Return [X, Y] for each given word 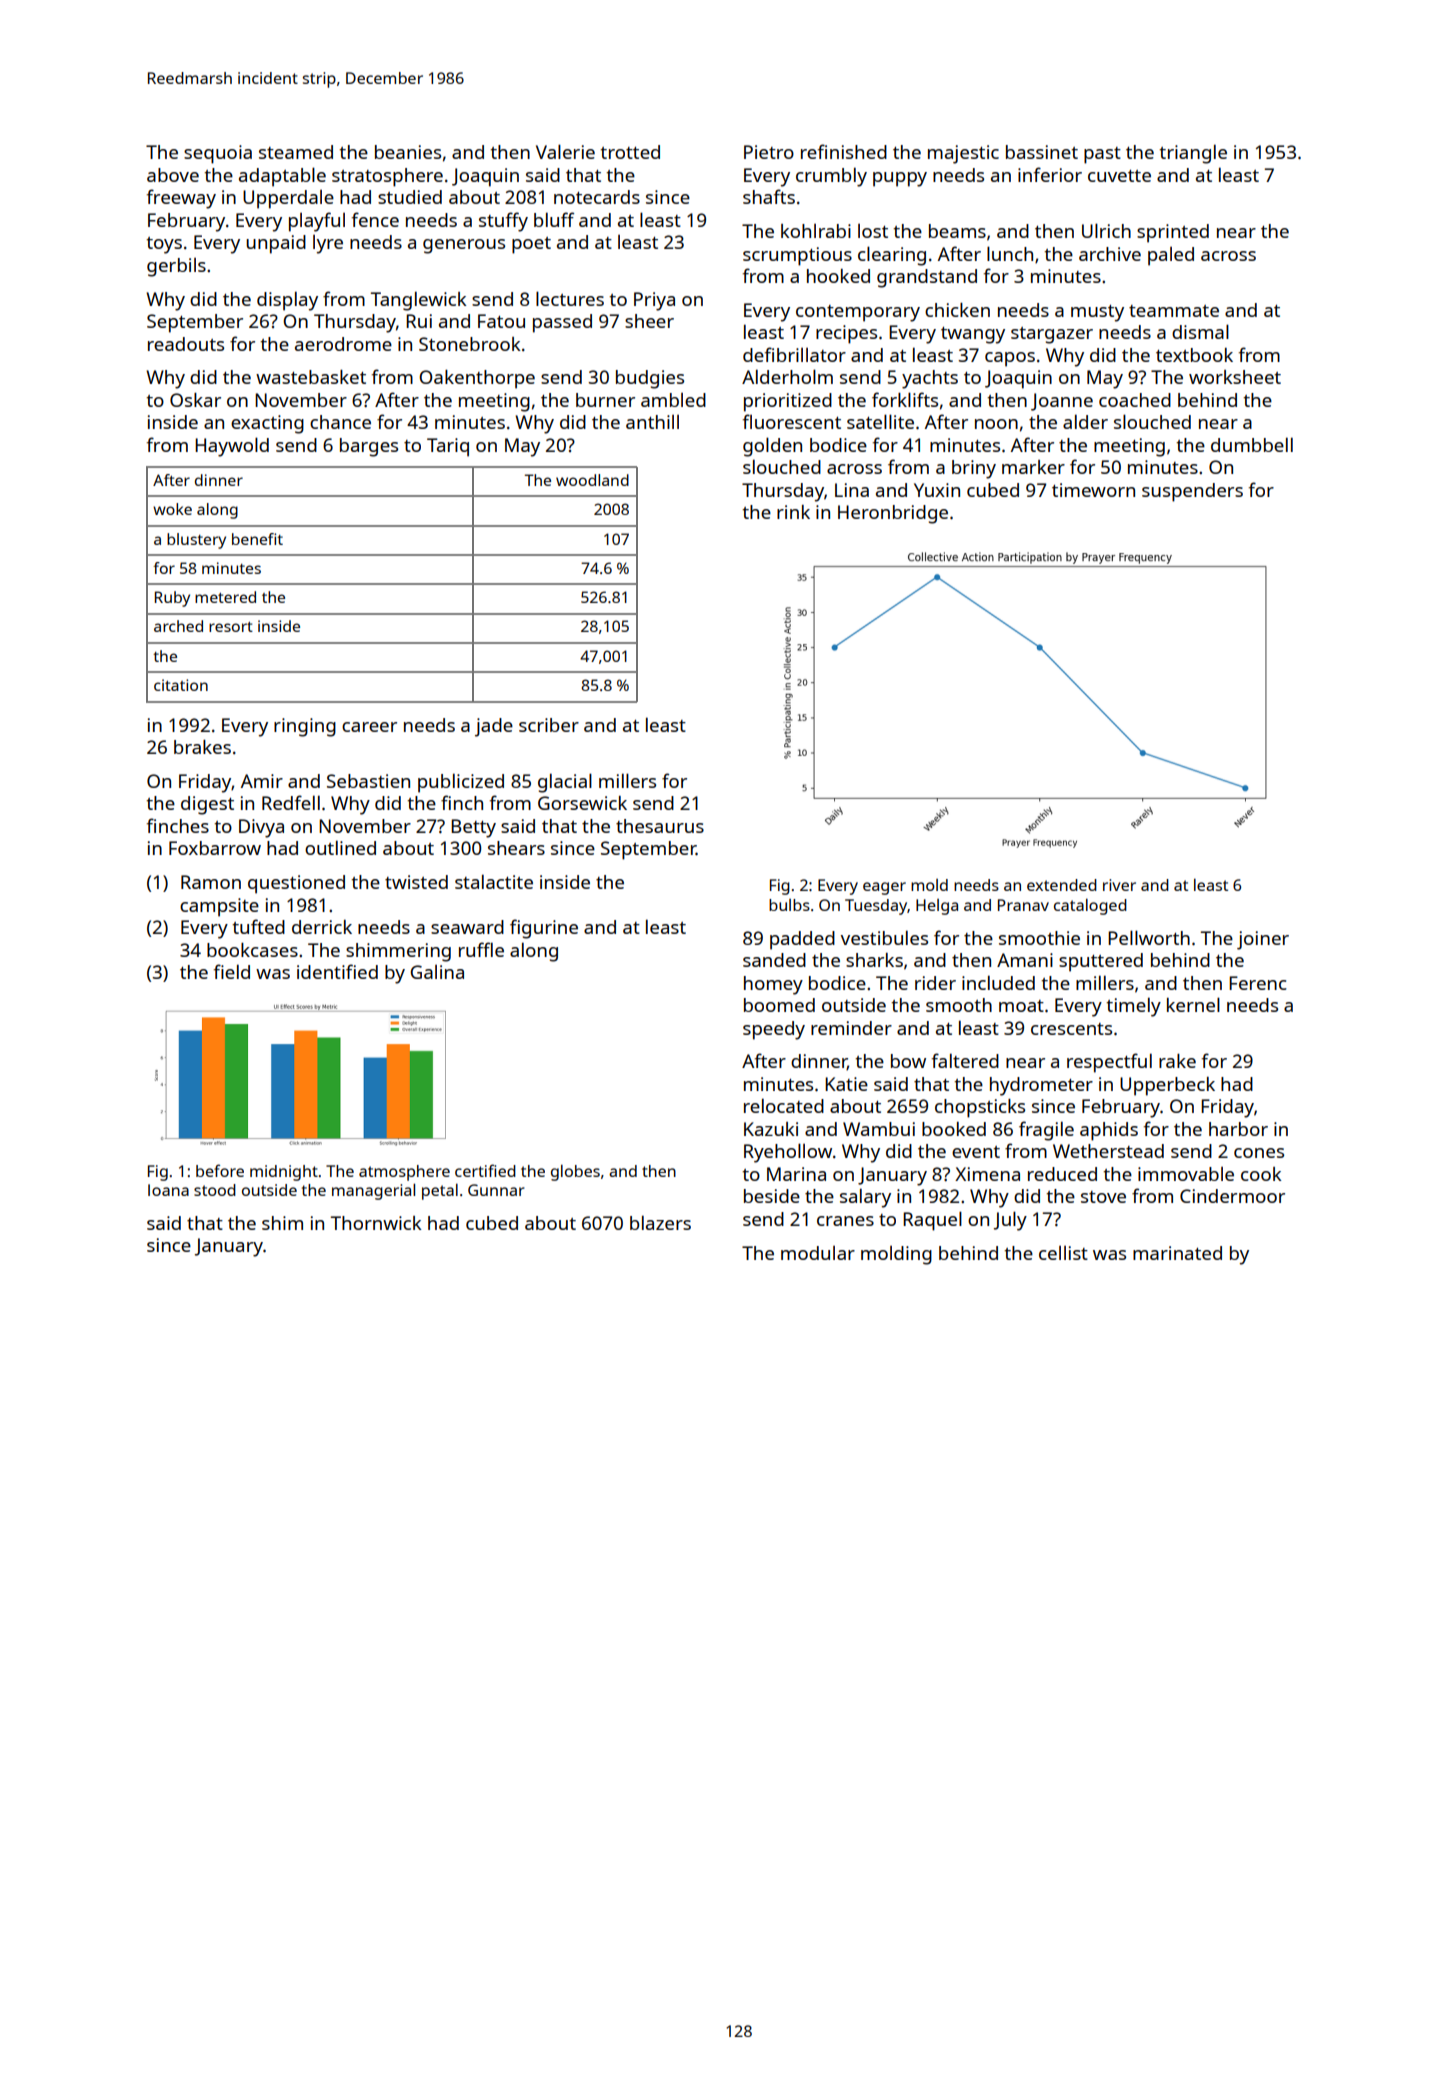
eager [884, 888]
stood [215, 1190]
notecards [597, 197]
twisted [416, 882]
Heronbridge [893, 514]
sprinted [1173, 233]
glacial [565, 783]
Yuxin [937, 490]
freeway [181, 199]
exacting [267, 424]
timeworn [1093, 490]
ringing [305, 727]
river [1119, 885]
